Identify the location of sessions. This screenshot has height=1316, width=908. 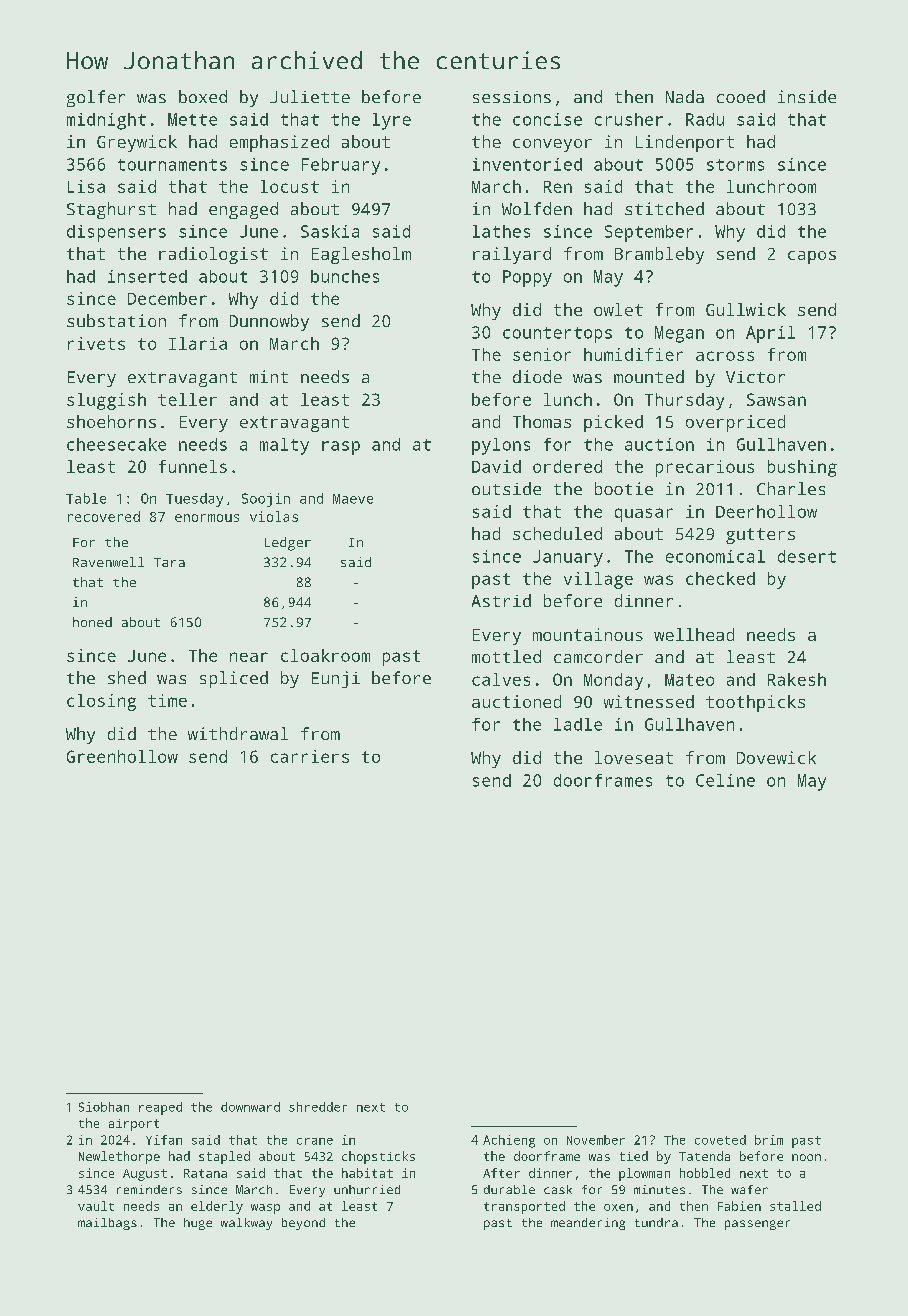
(512, 97).
